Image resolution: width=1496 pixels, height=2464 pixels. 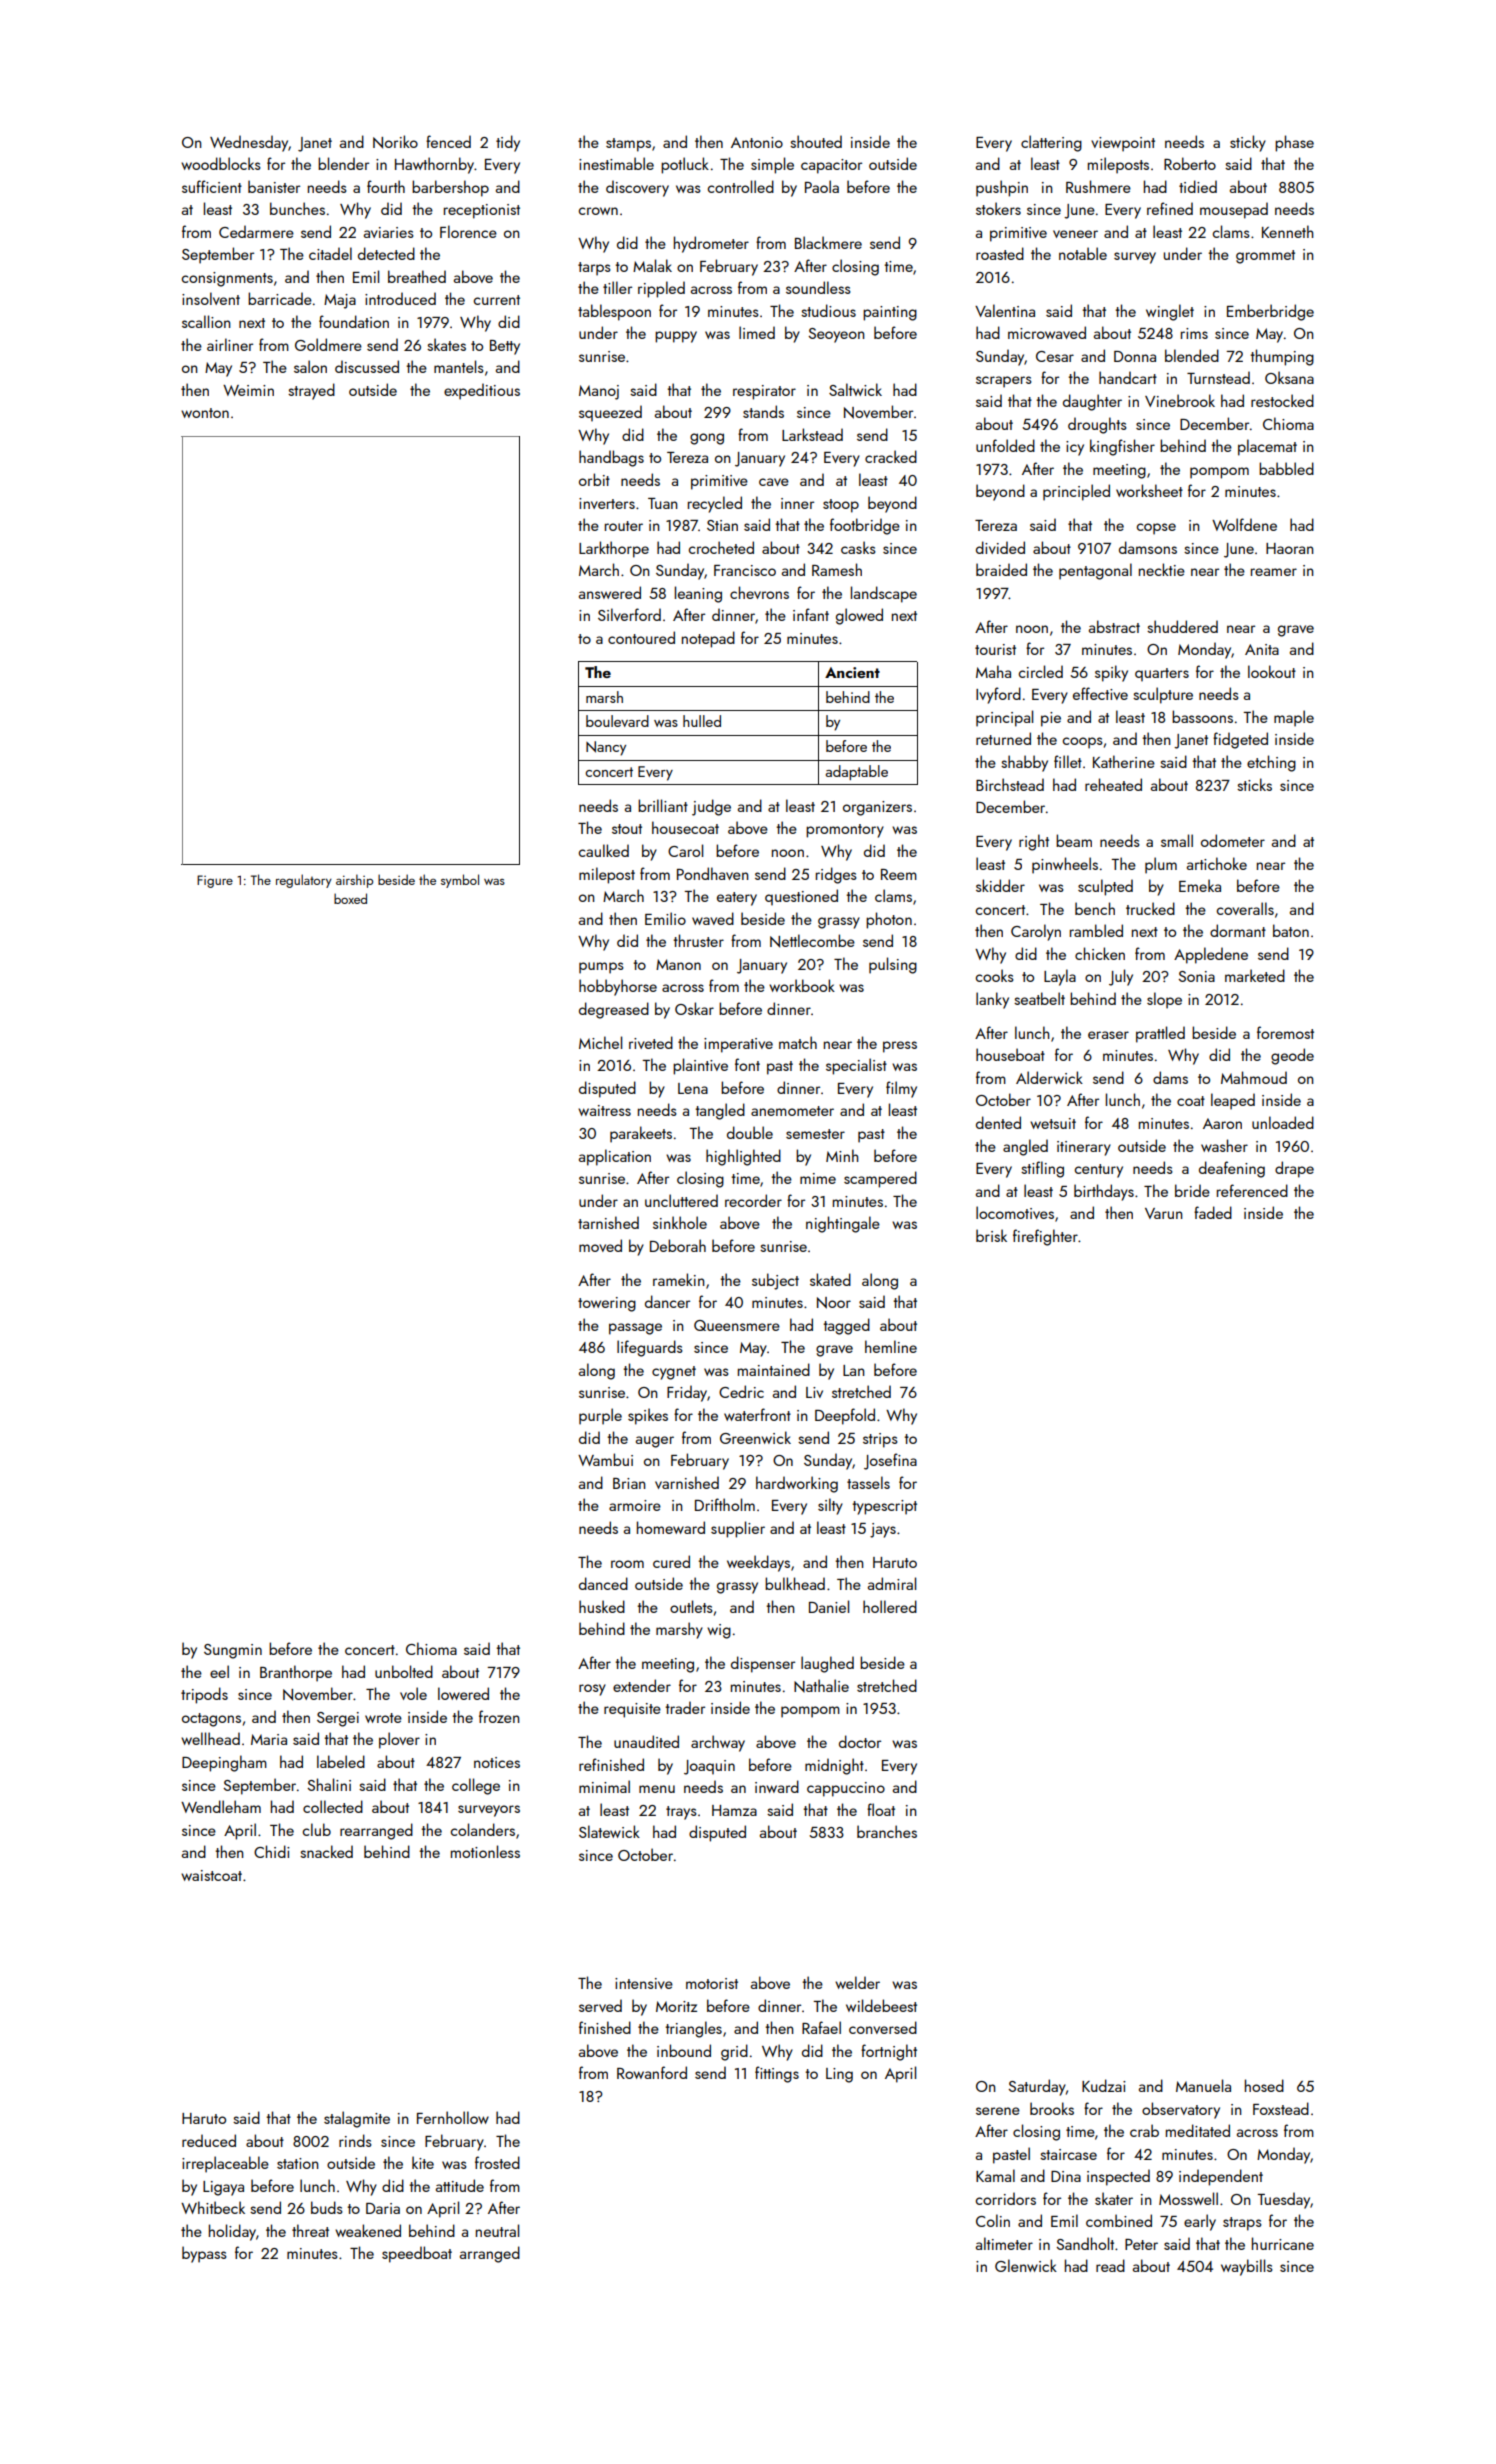 What do you see at coordinates (204, 2254) in the screenshot?
I see `bypass` at bounding box center [204, 2254].
